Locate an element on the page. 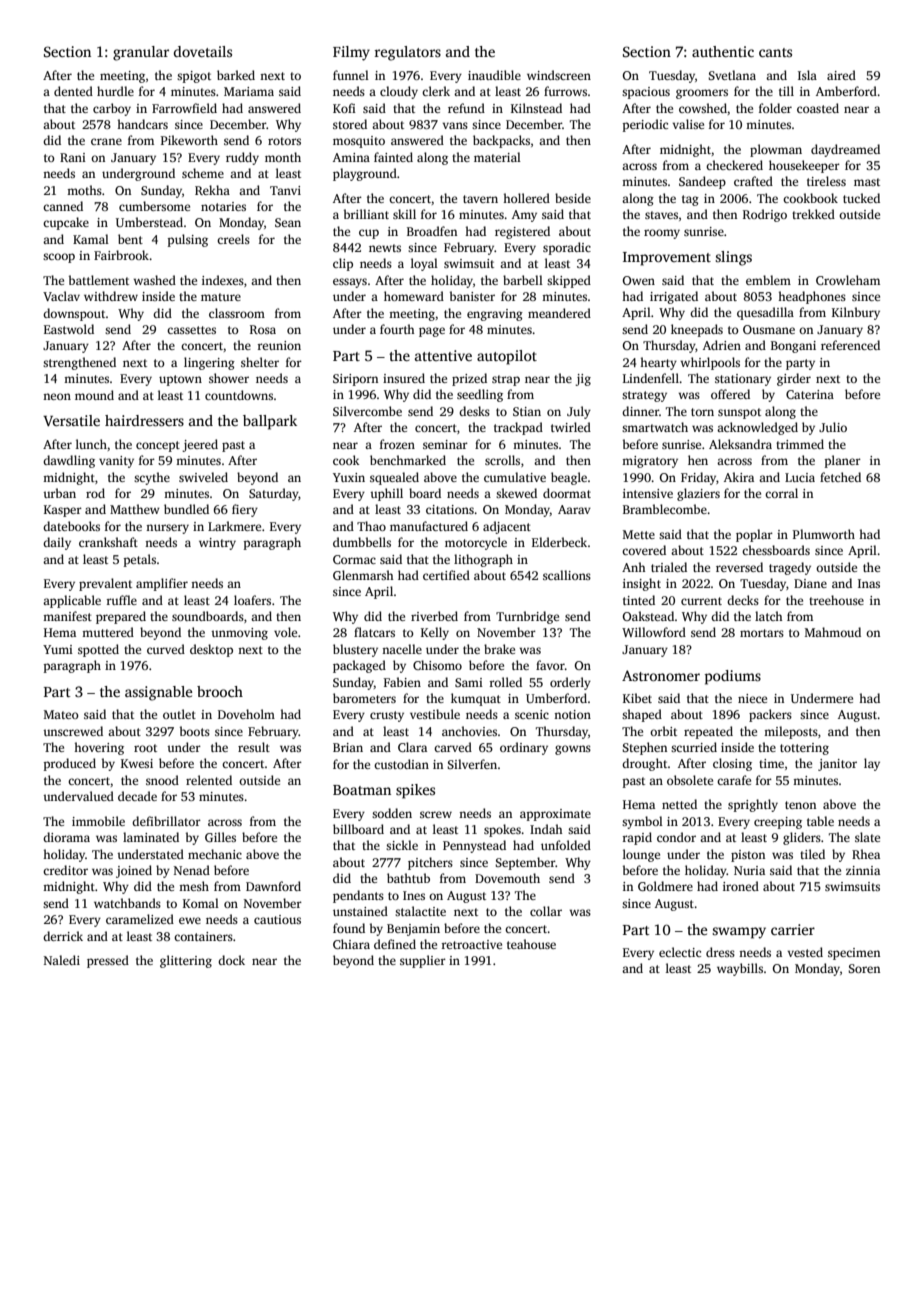  windscreen is located at coordinates (559, 75).
